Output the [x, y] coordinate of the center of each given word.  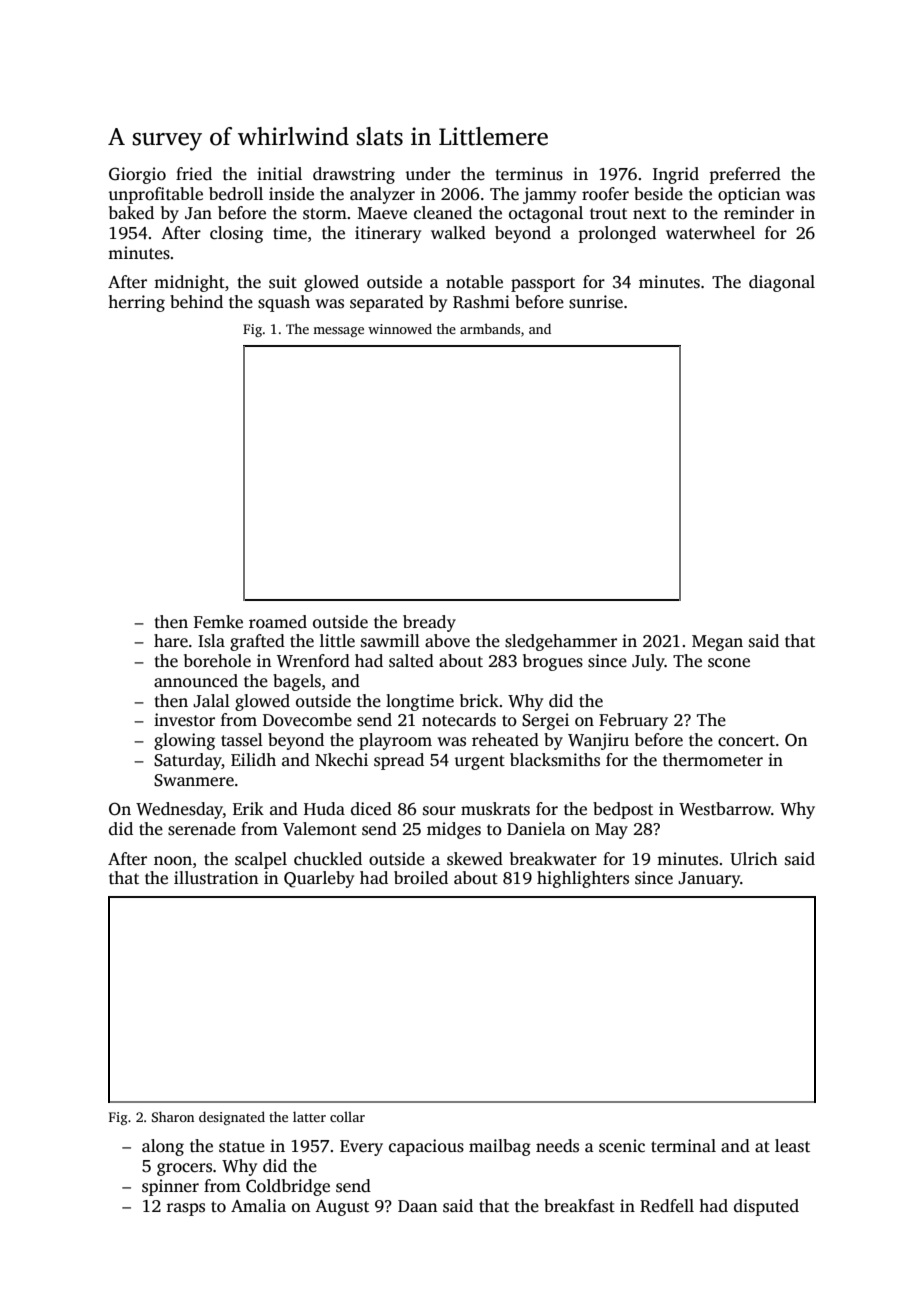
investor [184, 720]
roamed [278, 622]
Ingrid [676, 175]
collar [347, 1116]
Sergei [545, 721]
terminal [683, 1146]
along [163, 1147]
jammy [549, 195]
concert [746, 741]
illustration [216, 878]
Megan [717, 643]
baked [131, 213]
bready [429, 623]
